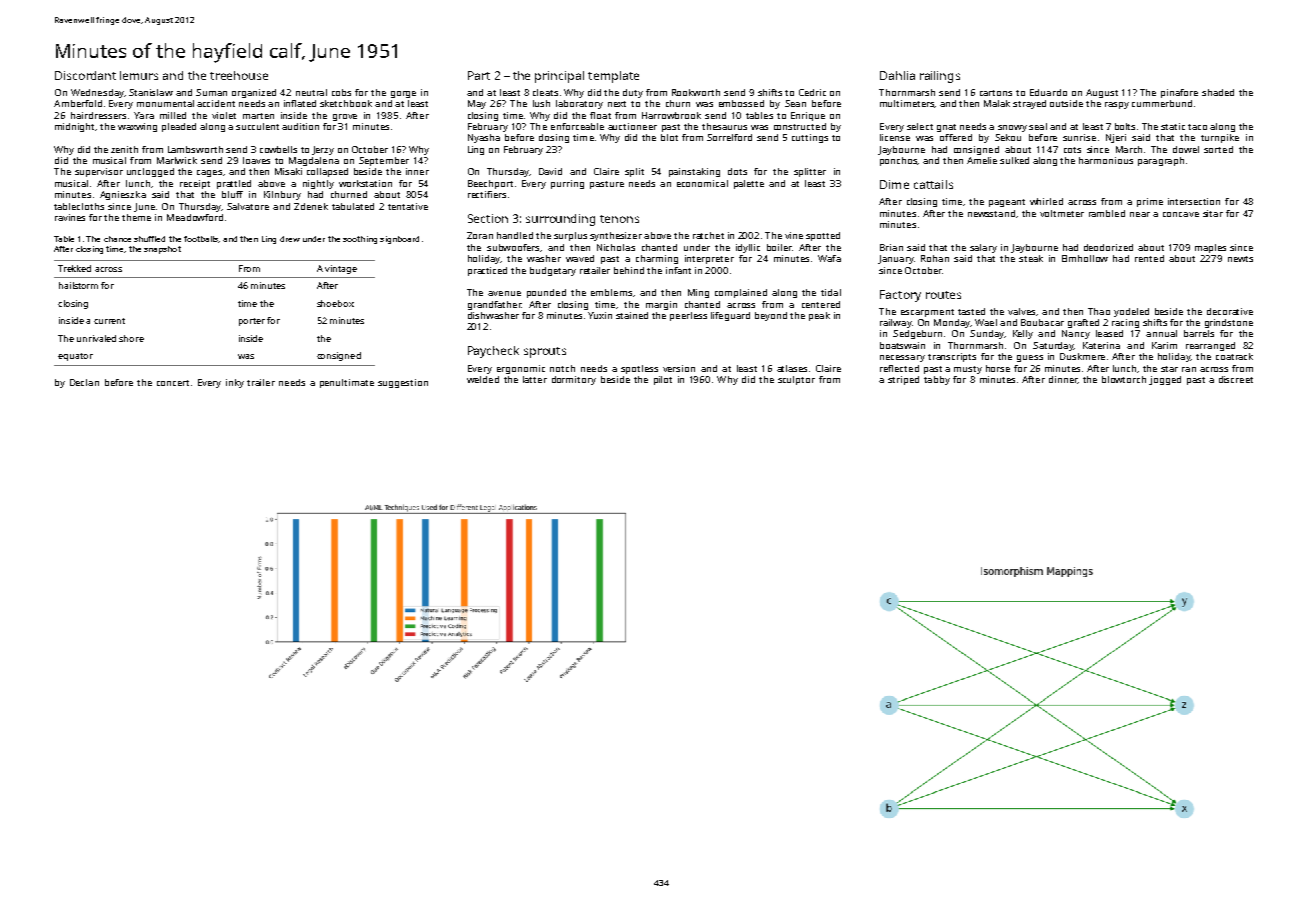 The image size is (1308, 924). What do you see at coordinates (1165, 380) in the screenshot?
I see `jogged` at bounding box center [1165, 380].
